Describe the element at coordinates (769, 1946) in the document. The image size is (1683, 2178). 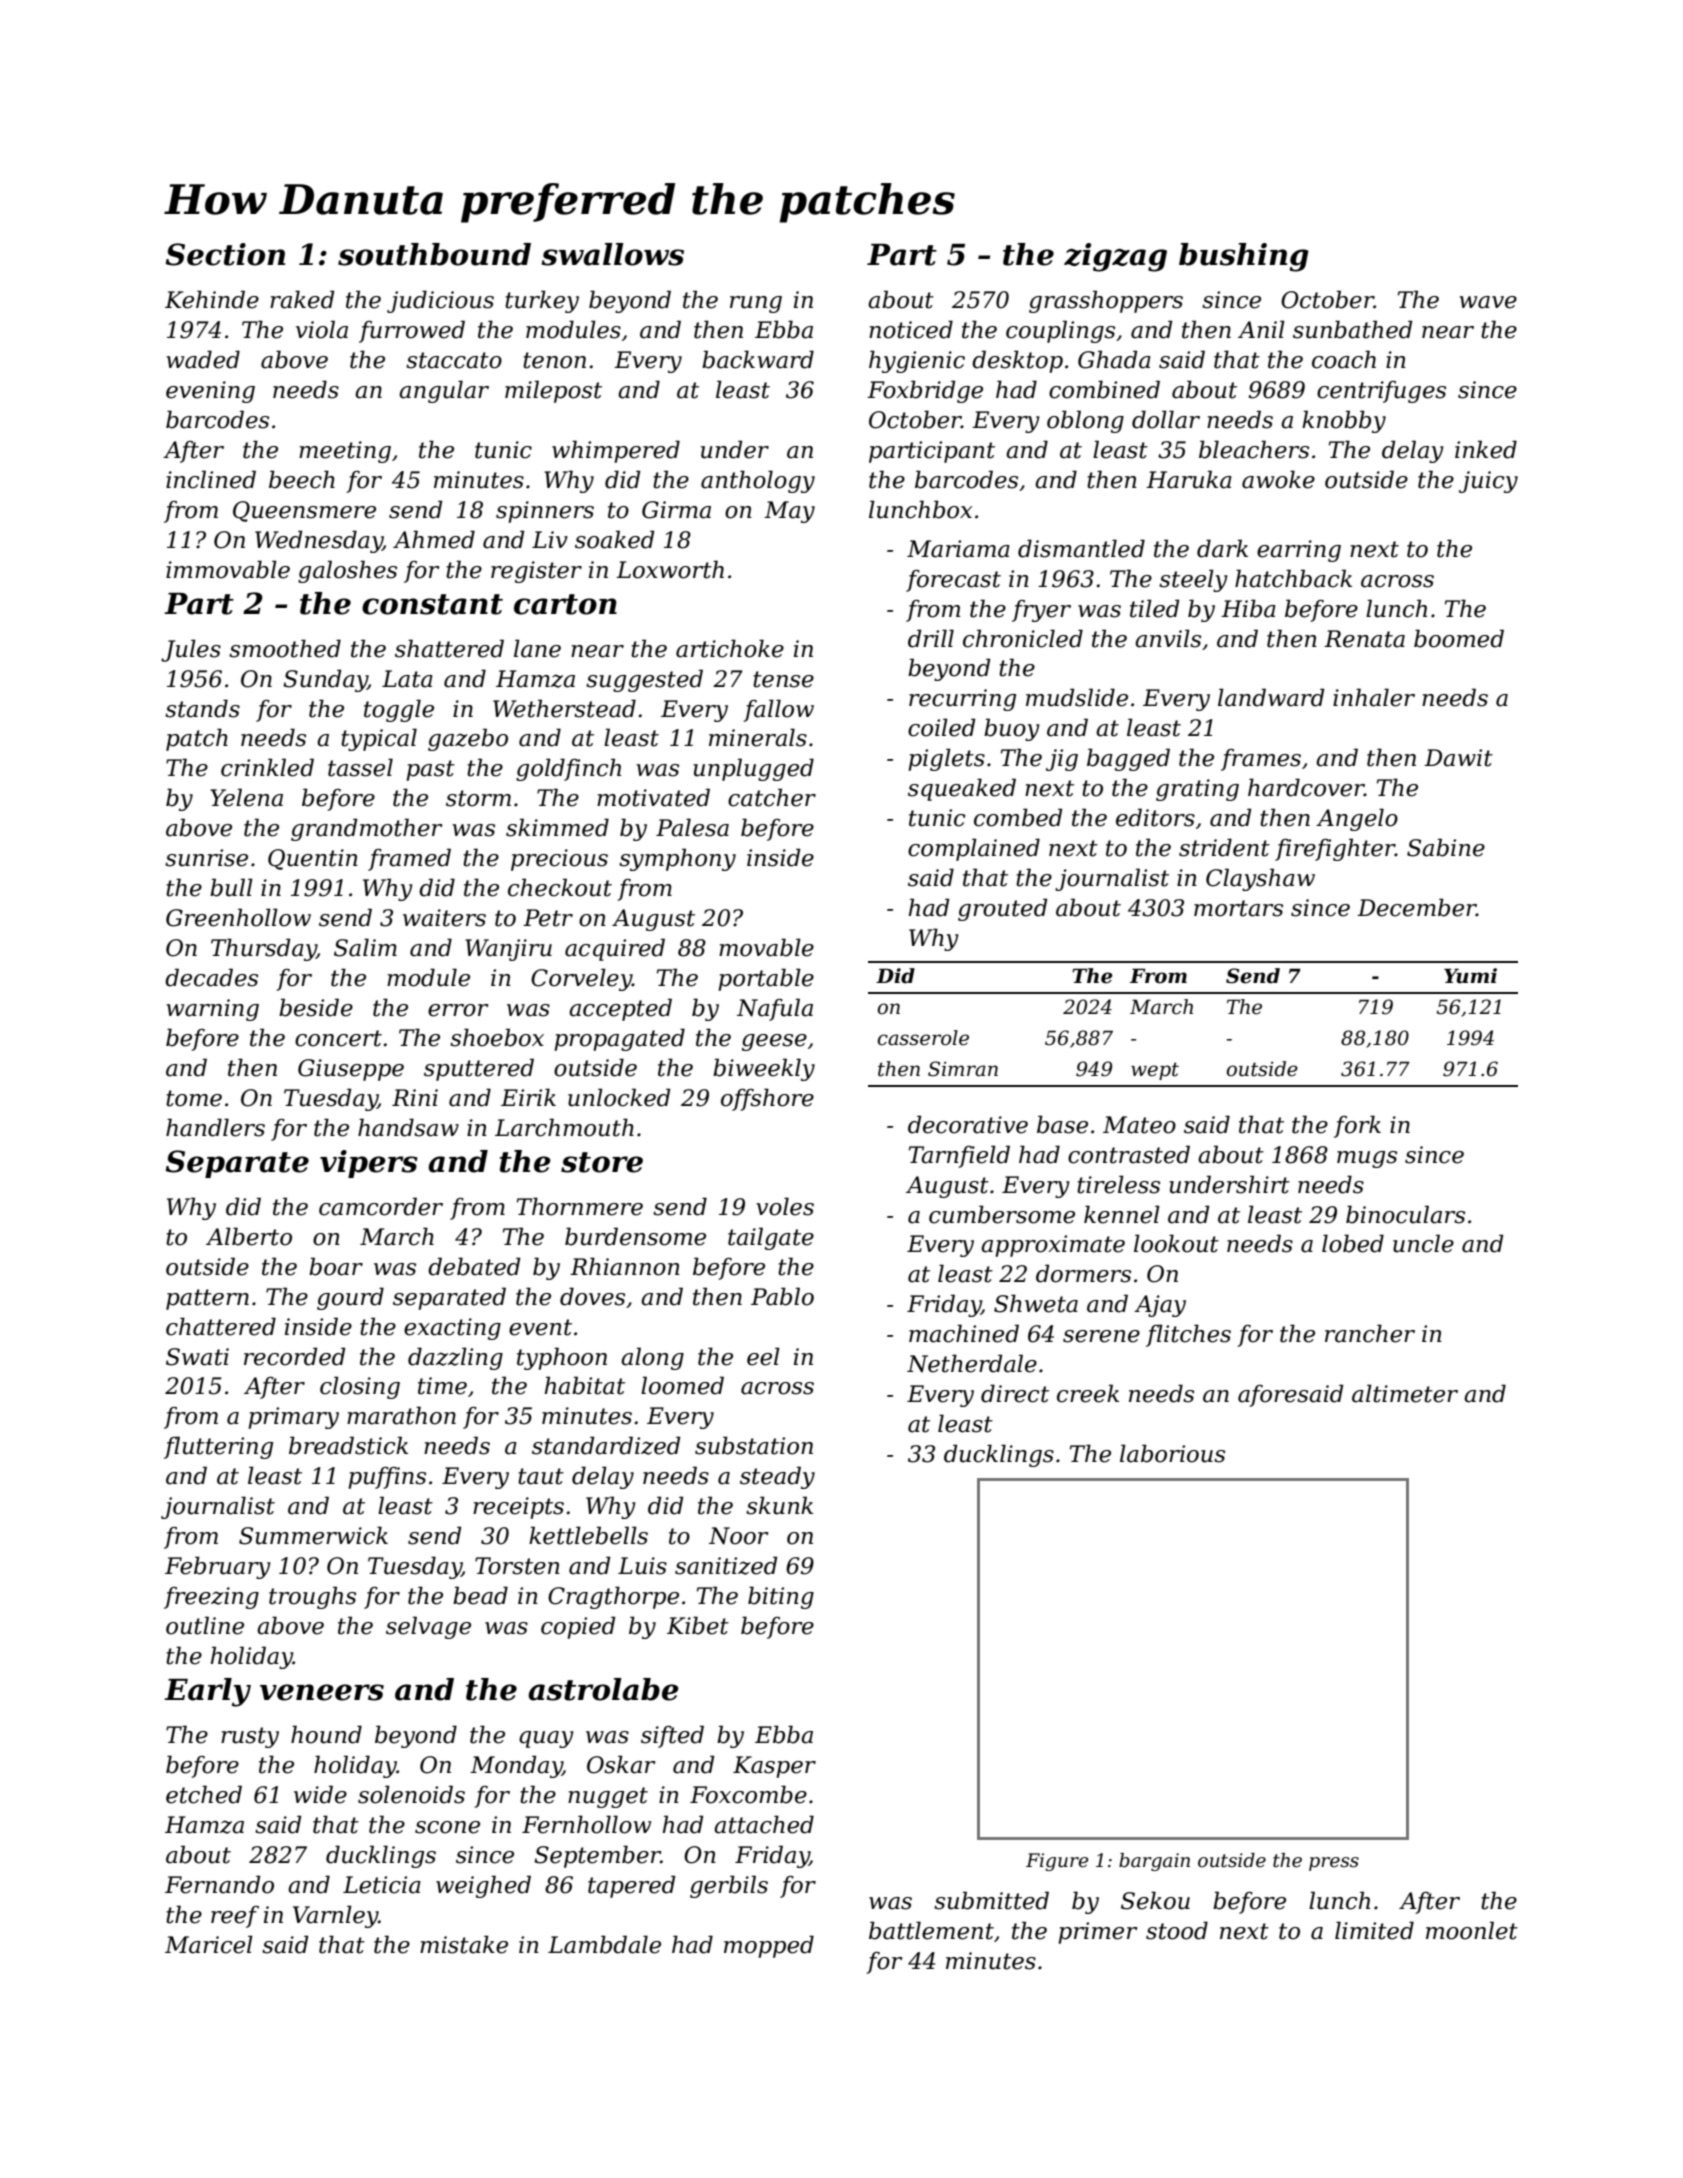
I see `mopped` at that location.
